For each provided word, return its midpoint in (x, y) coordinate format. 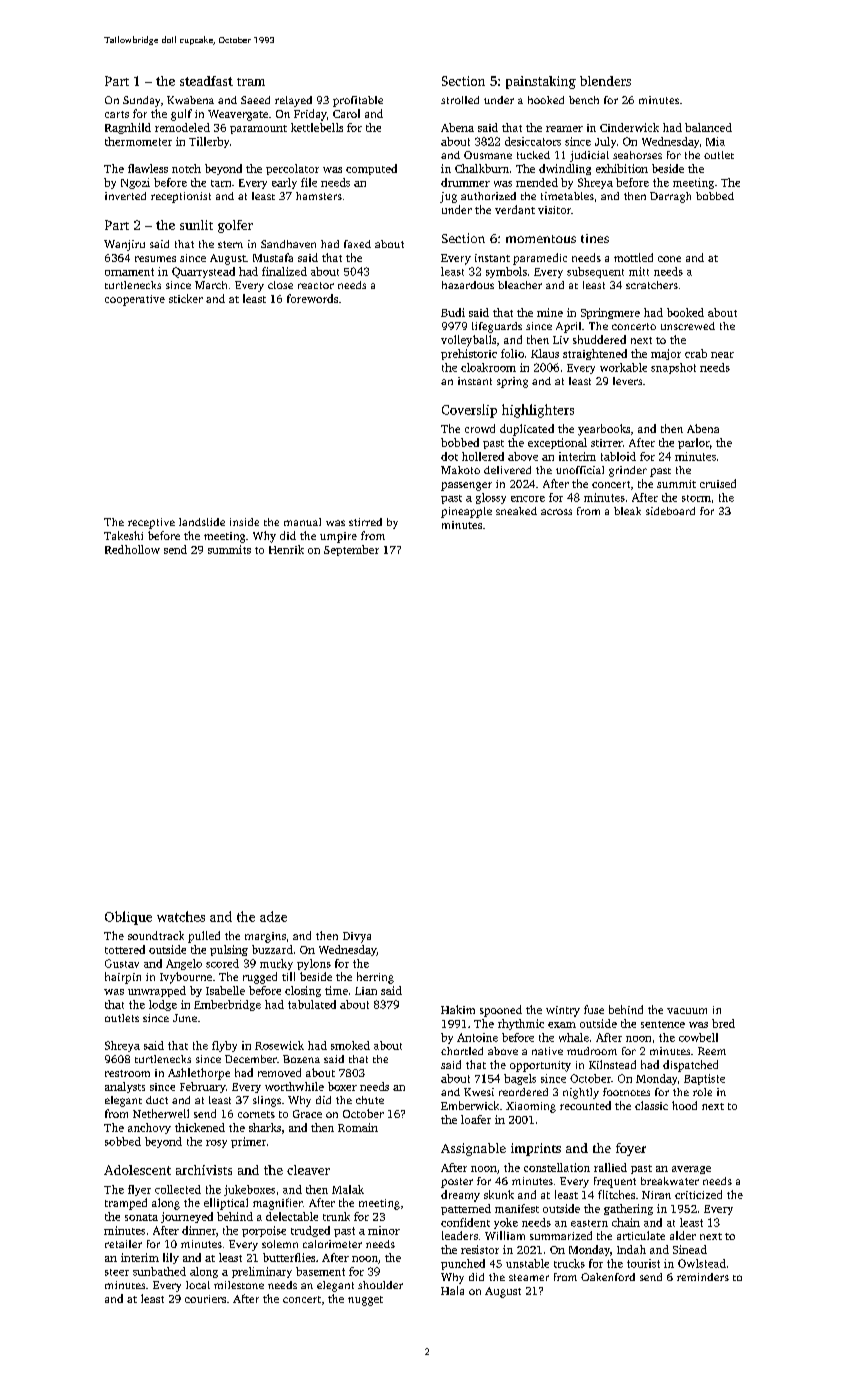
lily (171, 1258)
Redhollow (132, 549)
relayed (293, 101)
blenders (605, 81)
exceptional (557, 443)
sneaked (516, 511)
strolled (460, 100)
